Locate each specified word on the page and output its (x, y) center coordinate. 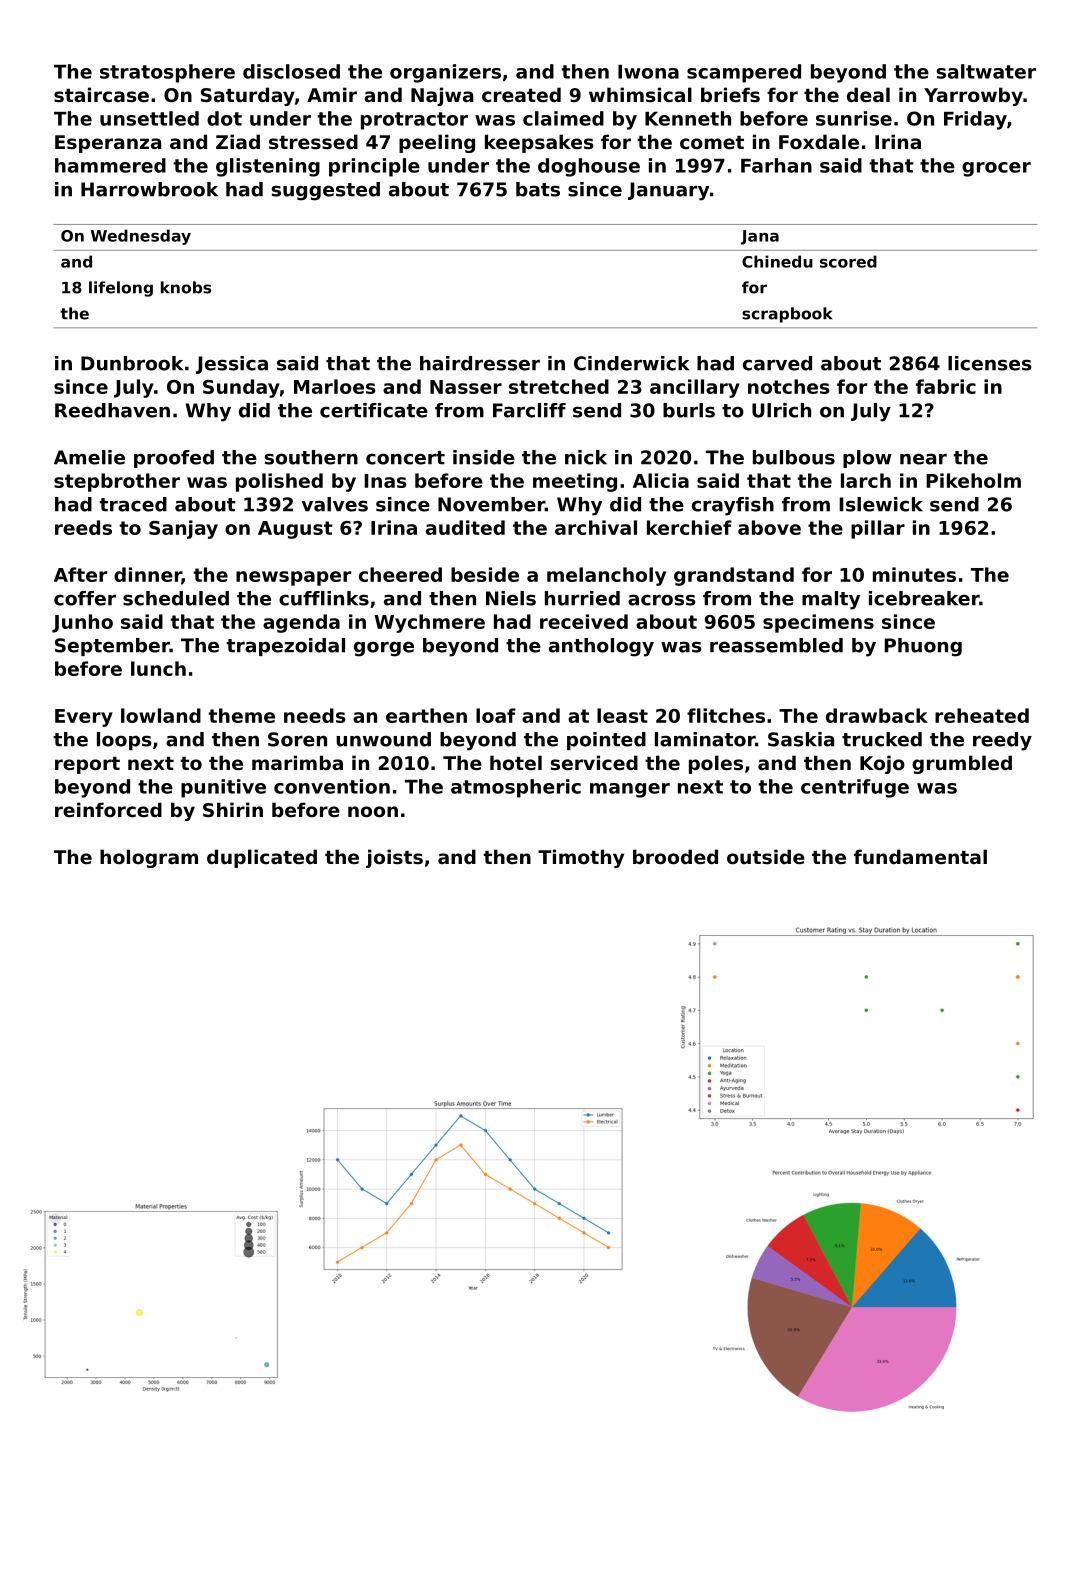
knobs (186, 287)
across (662, 600)
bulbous (794, 457)
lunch (158, 668)
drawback (877, 715)
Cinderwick (631, 363)
